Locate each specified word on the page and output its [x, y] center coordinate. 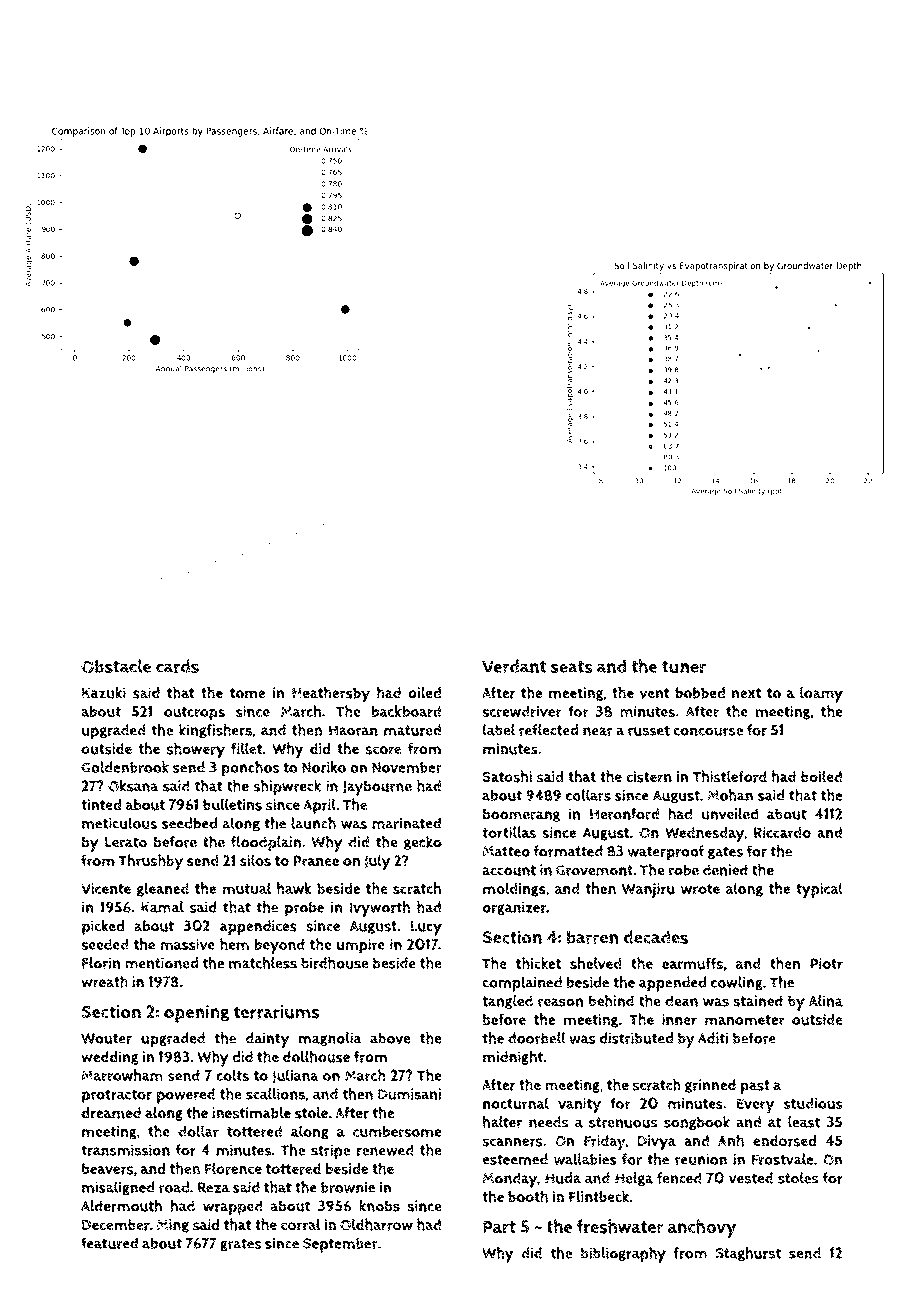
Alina [826, 1001]
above [390, 1038]
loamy [821, 695]
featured [110, 1243]
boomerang [521, 815]
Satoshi [507, 776]
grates [240, 1245]
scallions [275, 1094]
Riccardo [782, 833]
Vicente [106, 888]
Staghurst [748, 1254]
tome [247, 693]
